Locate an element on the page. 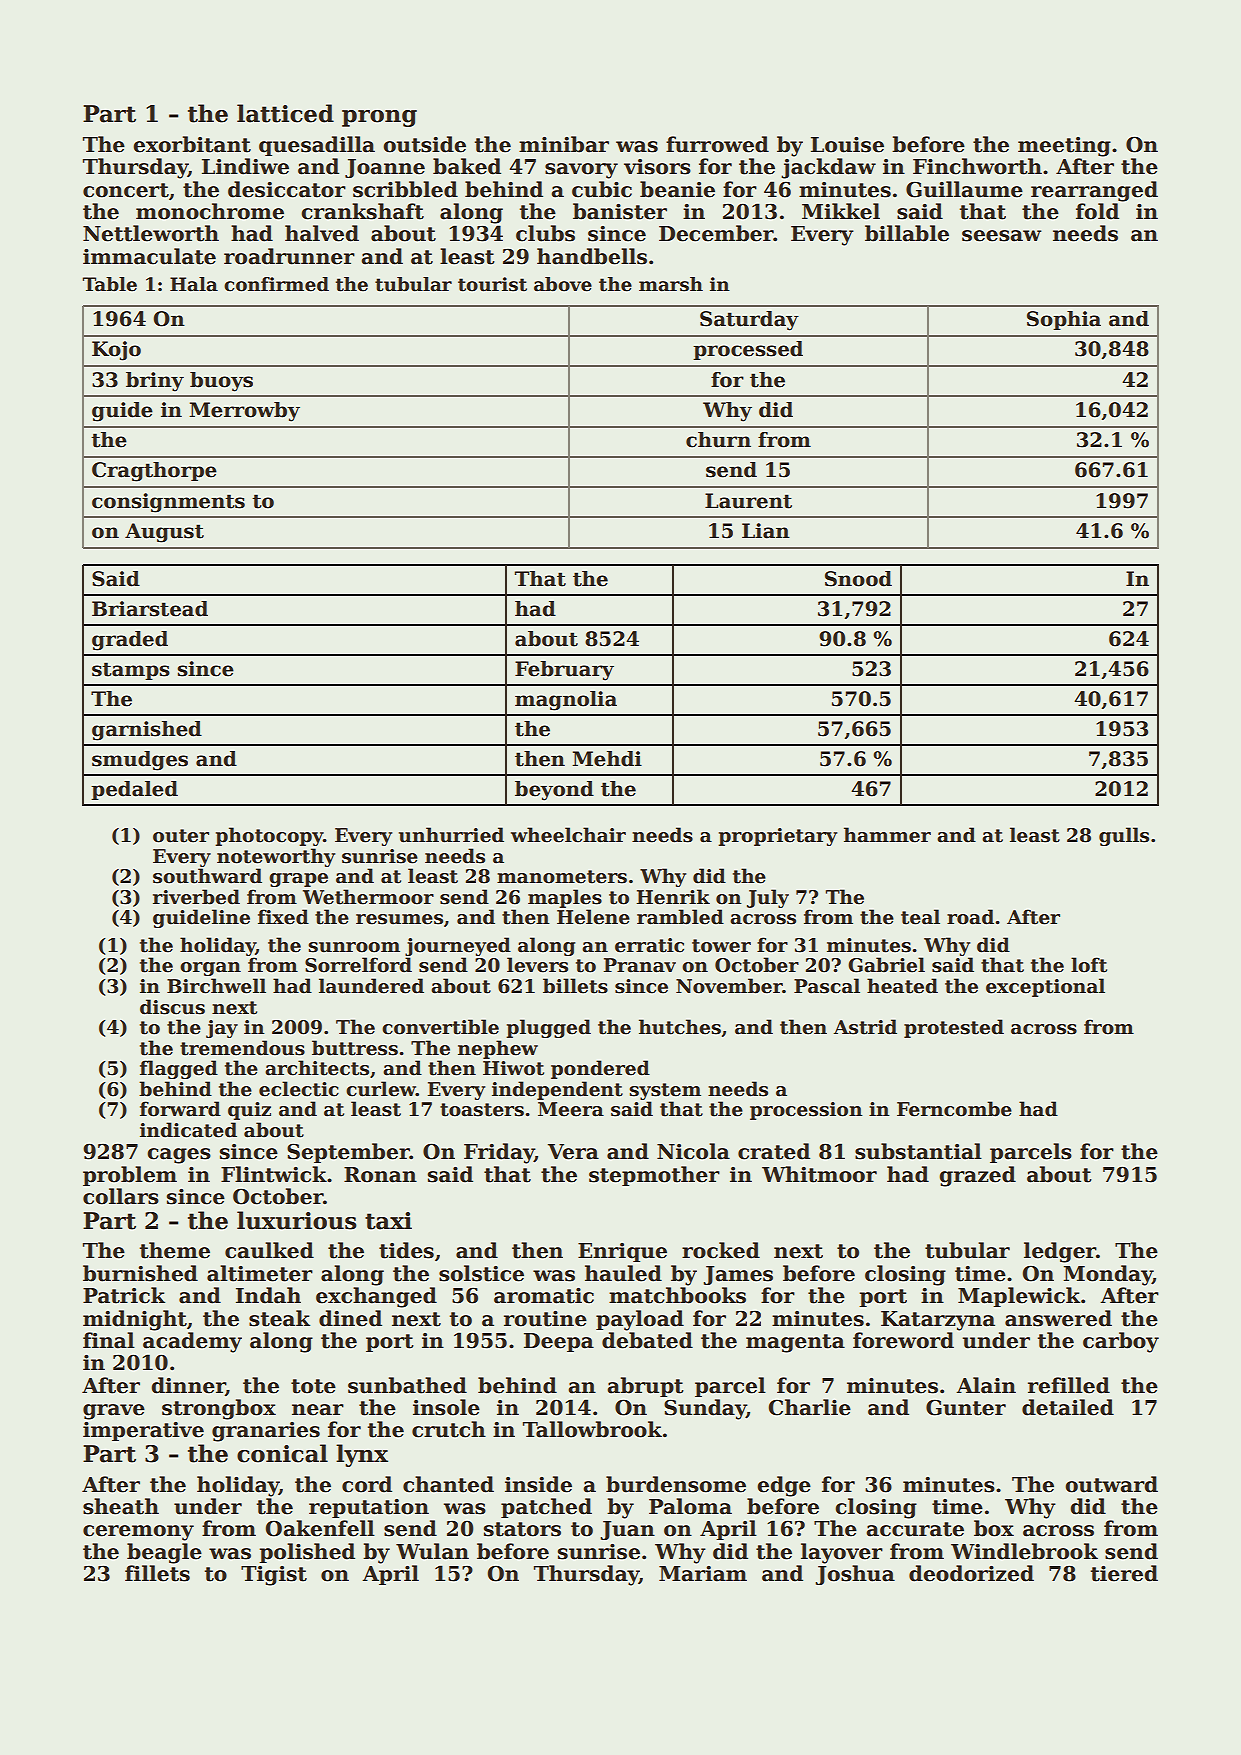 This image has height=1755, width=1241. meeting is located at coordinates (1064, 147).
